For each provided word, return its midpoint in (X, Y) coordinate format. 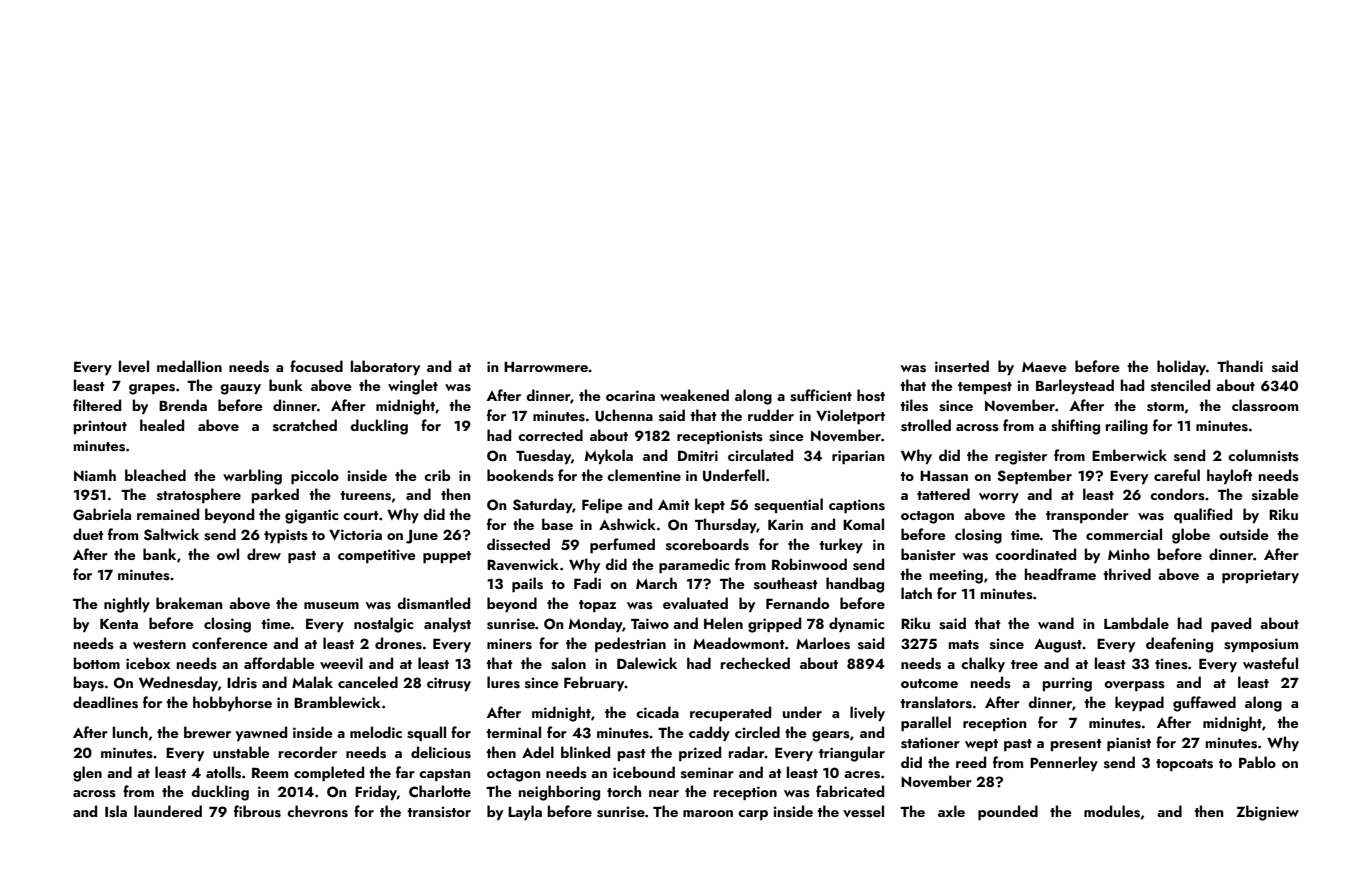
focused (316, 366)
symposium (1261, 645)
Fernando (797, 603)
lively (867, 713)
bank (159, 554)
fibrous (257, 811)
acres (862, 775)
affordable (279, 663)
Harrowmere (546, 367)
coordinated (1035, 554)
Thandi (1240, 366)
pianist (1129, 744)
